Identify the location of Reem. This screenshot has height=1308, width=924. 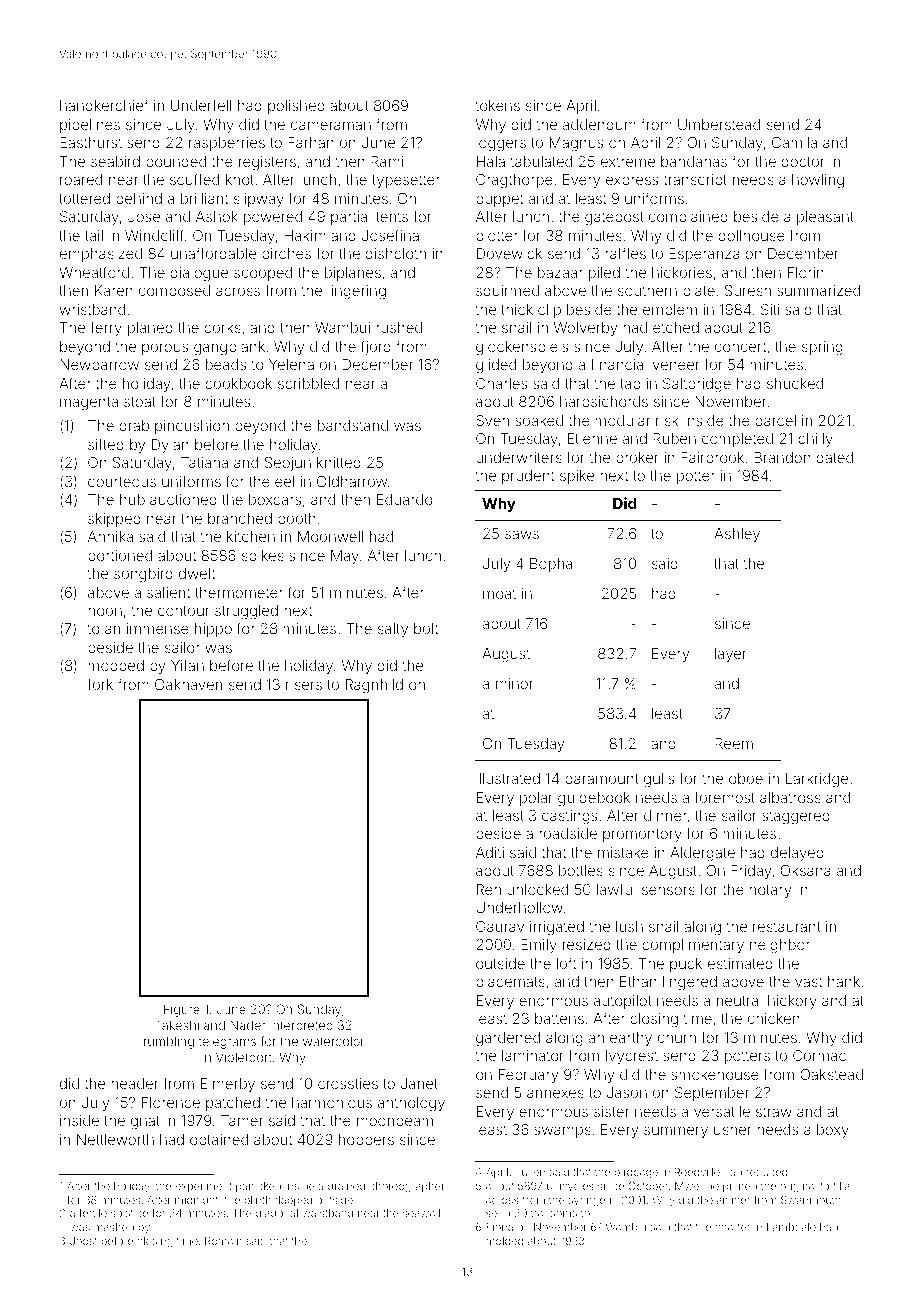
(734, 743).
